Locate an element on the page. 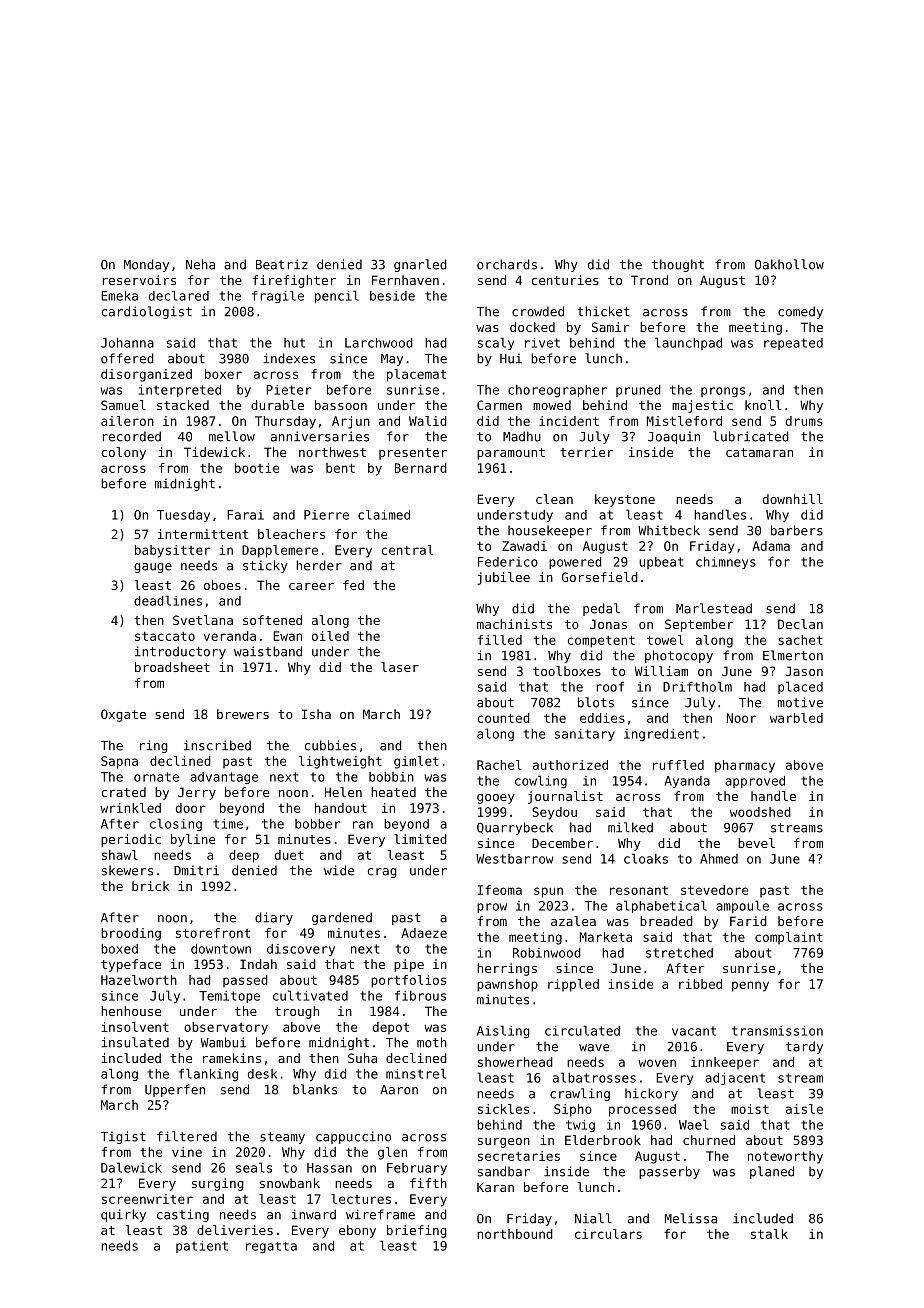  Carmen is located at coordinates (499, 405).
